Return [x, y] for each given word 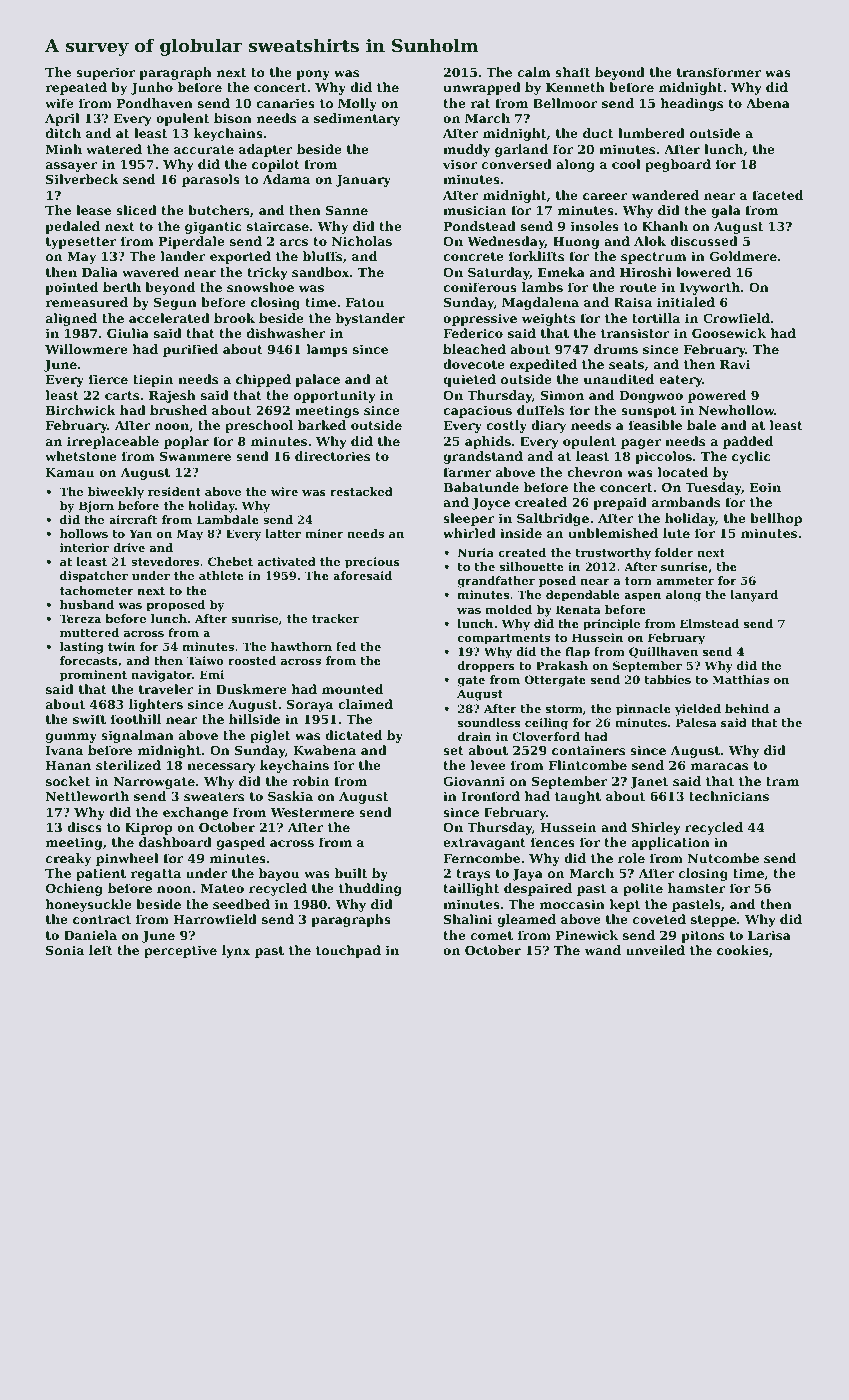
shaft [572, 72]
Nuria [476, 552]
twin [121, 646]
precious [372, 563]
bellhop [776, 519]
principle [611, 625]
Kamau [70, 472]
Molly [357, 104]
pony [313, 75]
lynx [236, 951]
